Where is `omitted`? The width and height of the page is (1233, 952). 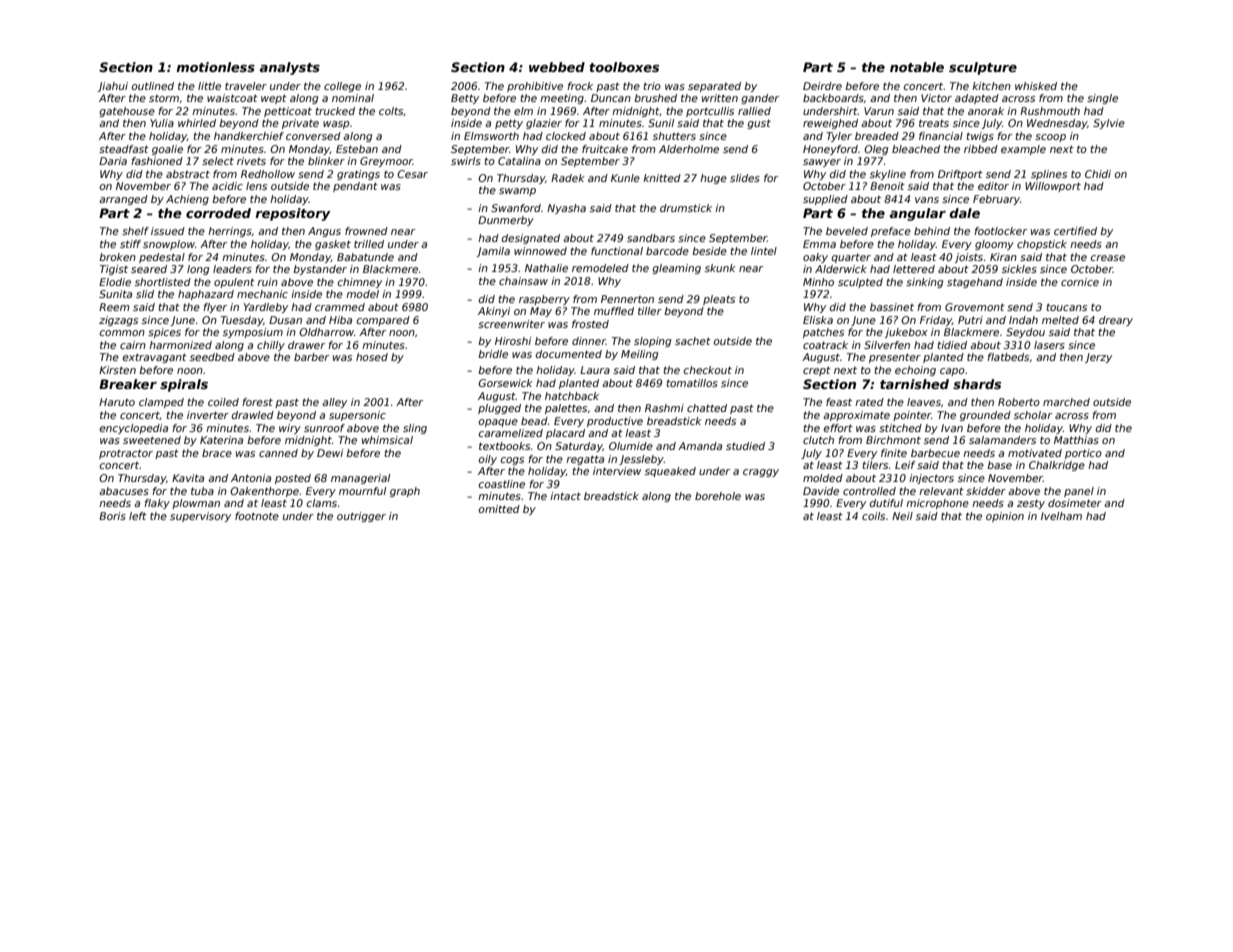
omitted is located at coordinates (499, 509).
